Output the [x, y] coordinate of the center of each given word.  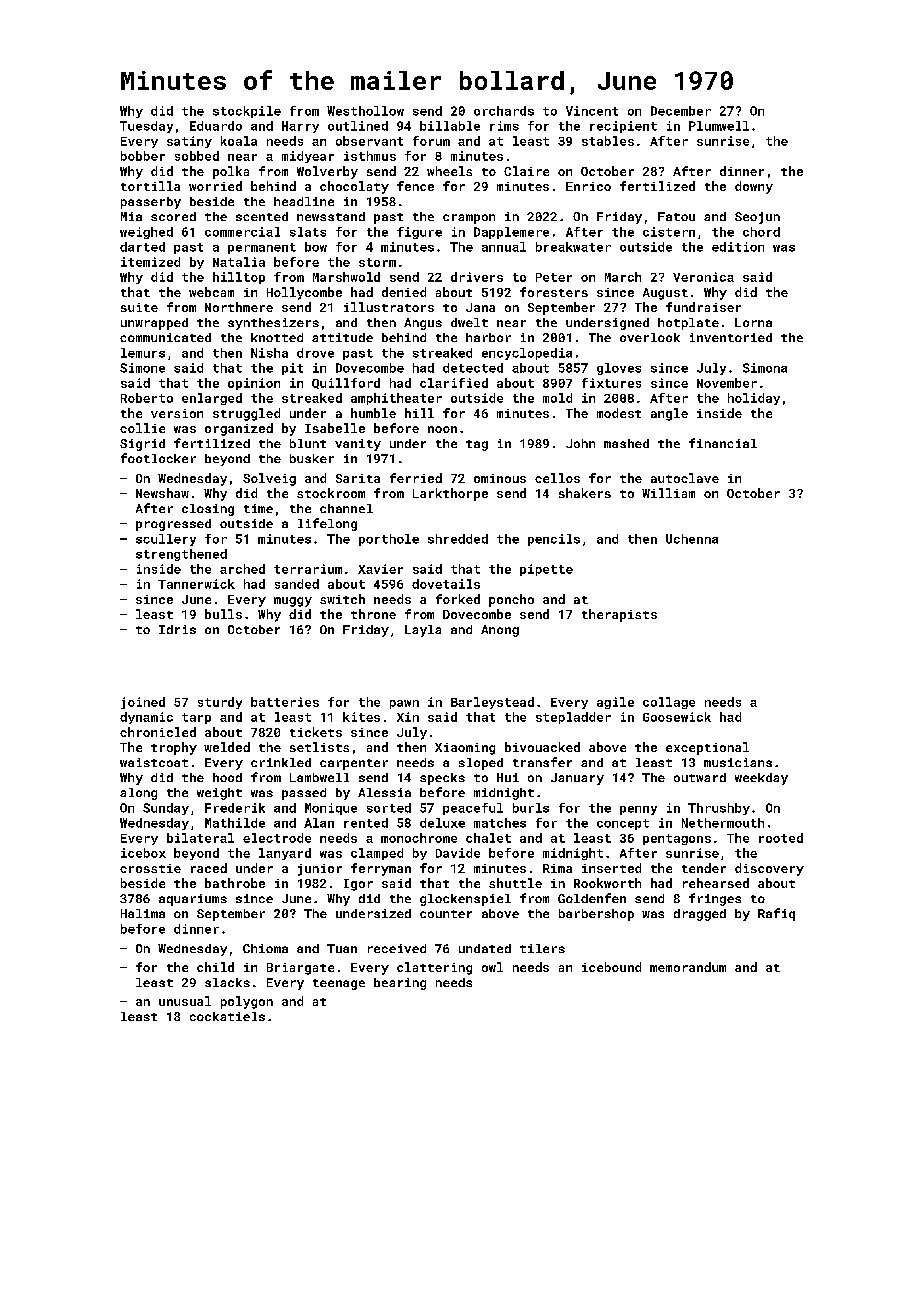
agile [615, 703]
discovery [769, 869]
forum [431, 141]
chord [761, 232]
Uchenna [692, 539]
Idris [177, 629]
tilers [542, 948]
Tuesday [146, 127]
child [215, 967]
